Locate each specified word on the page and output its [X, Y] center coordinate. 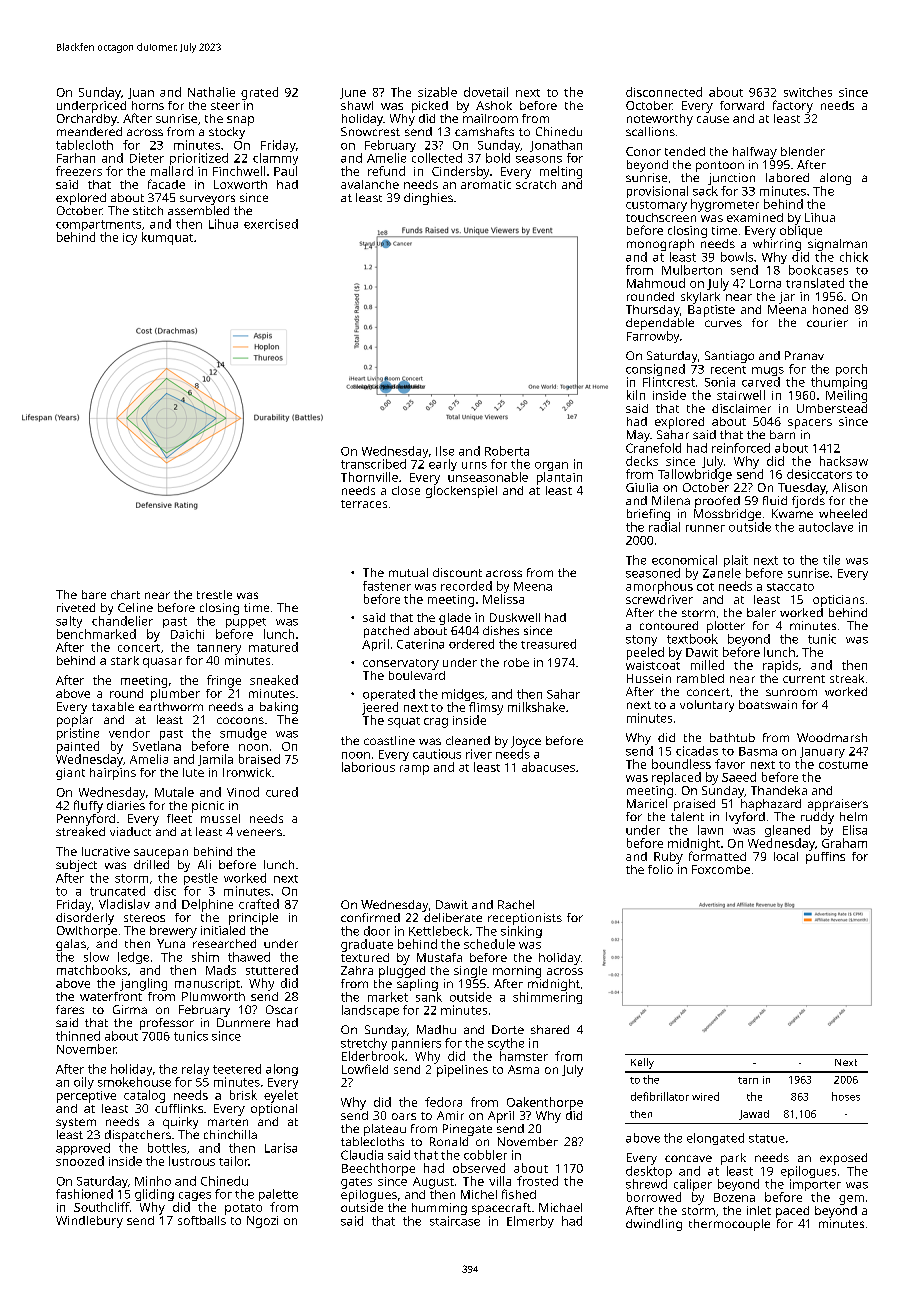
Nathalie [211, 92]
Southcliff [102, 1207]
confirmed [370, 917]
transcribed [373, 464]
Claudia [362, 1155]
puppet [246, 623]
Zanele [722, 573]
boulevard [417, 675]
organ [551, 466]
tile [831, 560]
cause [713, 119]
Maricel [647, 803]
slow [96, 957]
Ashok [494, 105]
